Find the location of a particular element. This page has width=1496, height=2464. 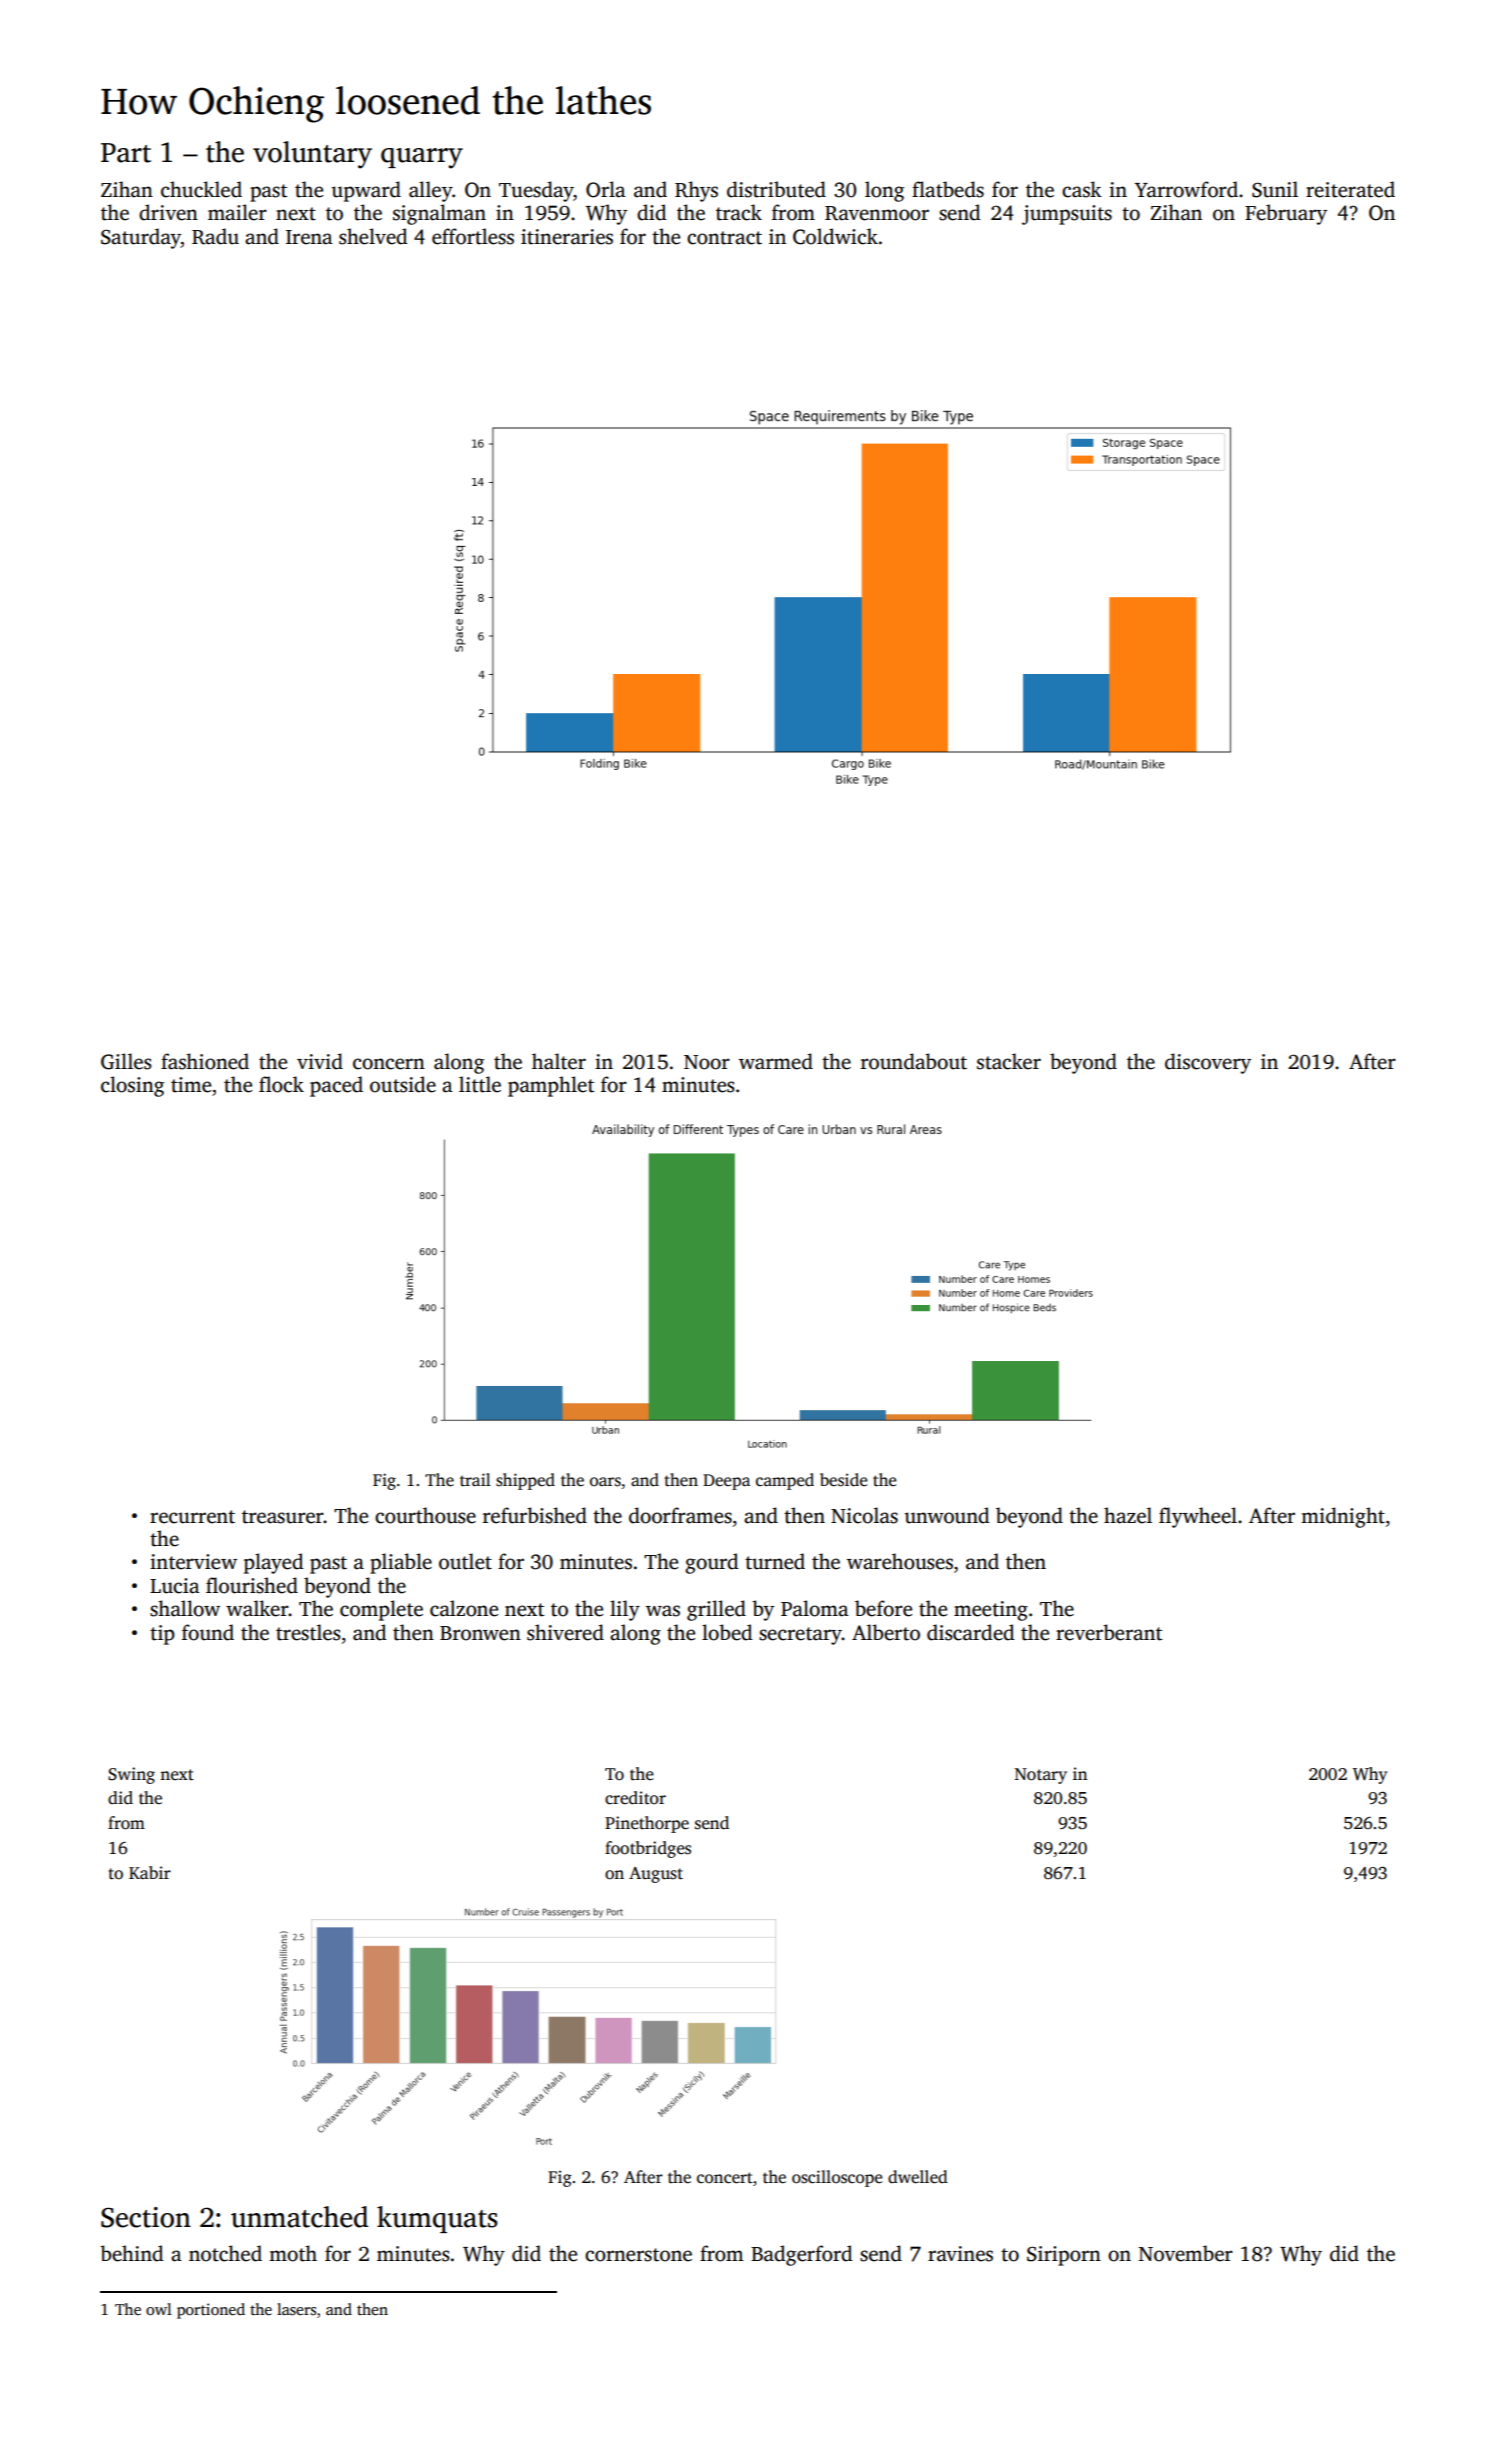

Siriporn is located at coordinates (1064, 2256).
